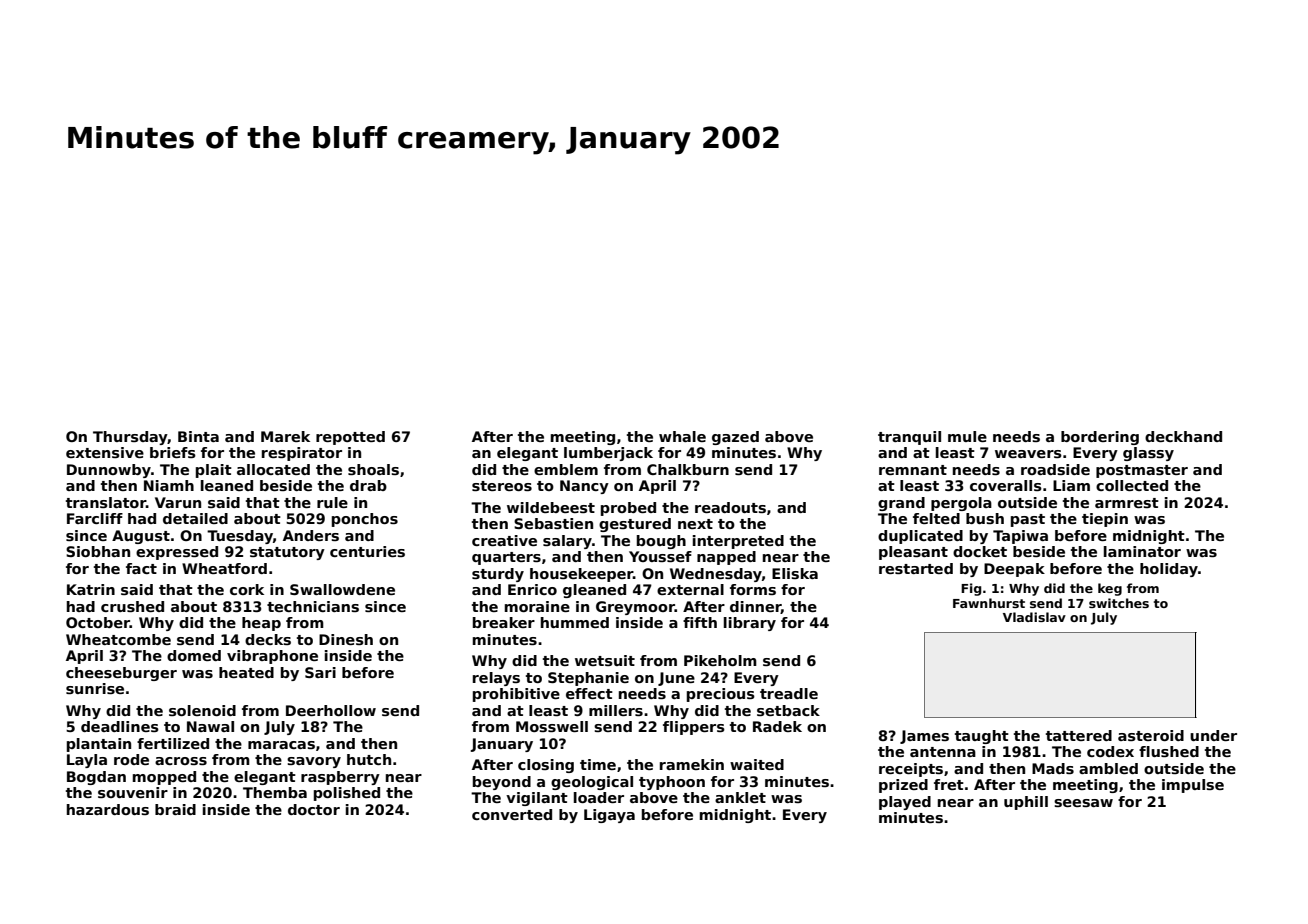 The image size is (1308, 924). Describe the element at coordinates (1034, 617) in the page. I see `Vladislav` at that location.
